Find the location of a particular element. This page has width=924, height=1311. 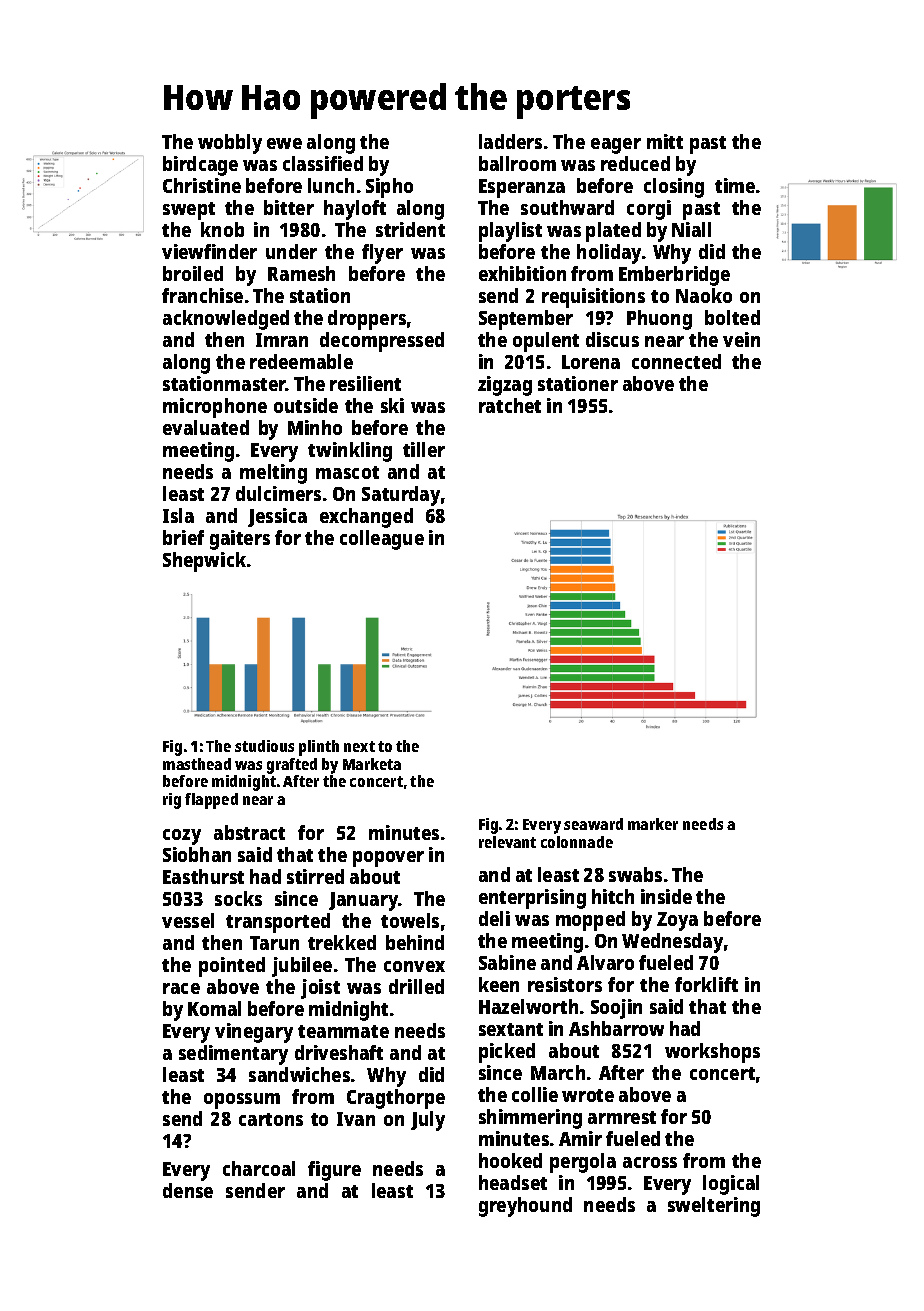

greyhound is located at coordinates (525, 1207).
